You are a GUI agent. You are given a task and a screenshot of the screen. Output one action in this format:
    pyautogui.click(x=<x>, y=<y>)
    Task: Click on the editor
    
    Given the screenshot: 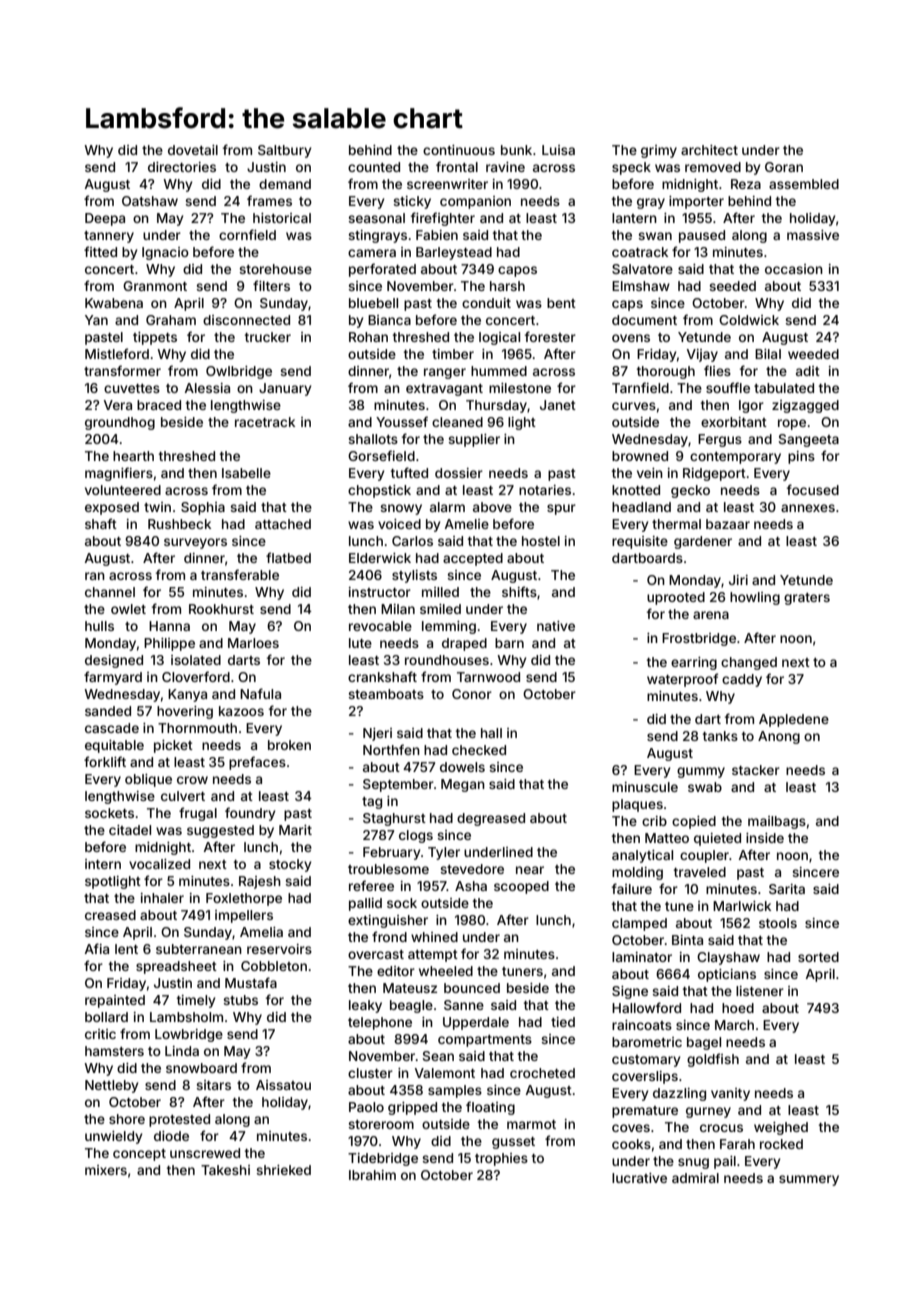 What is the action you would take?
    pyautogui.click(x=396, y=971)
